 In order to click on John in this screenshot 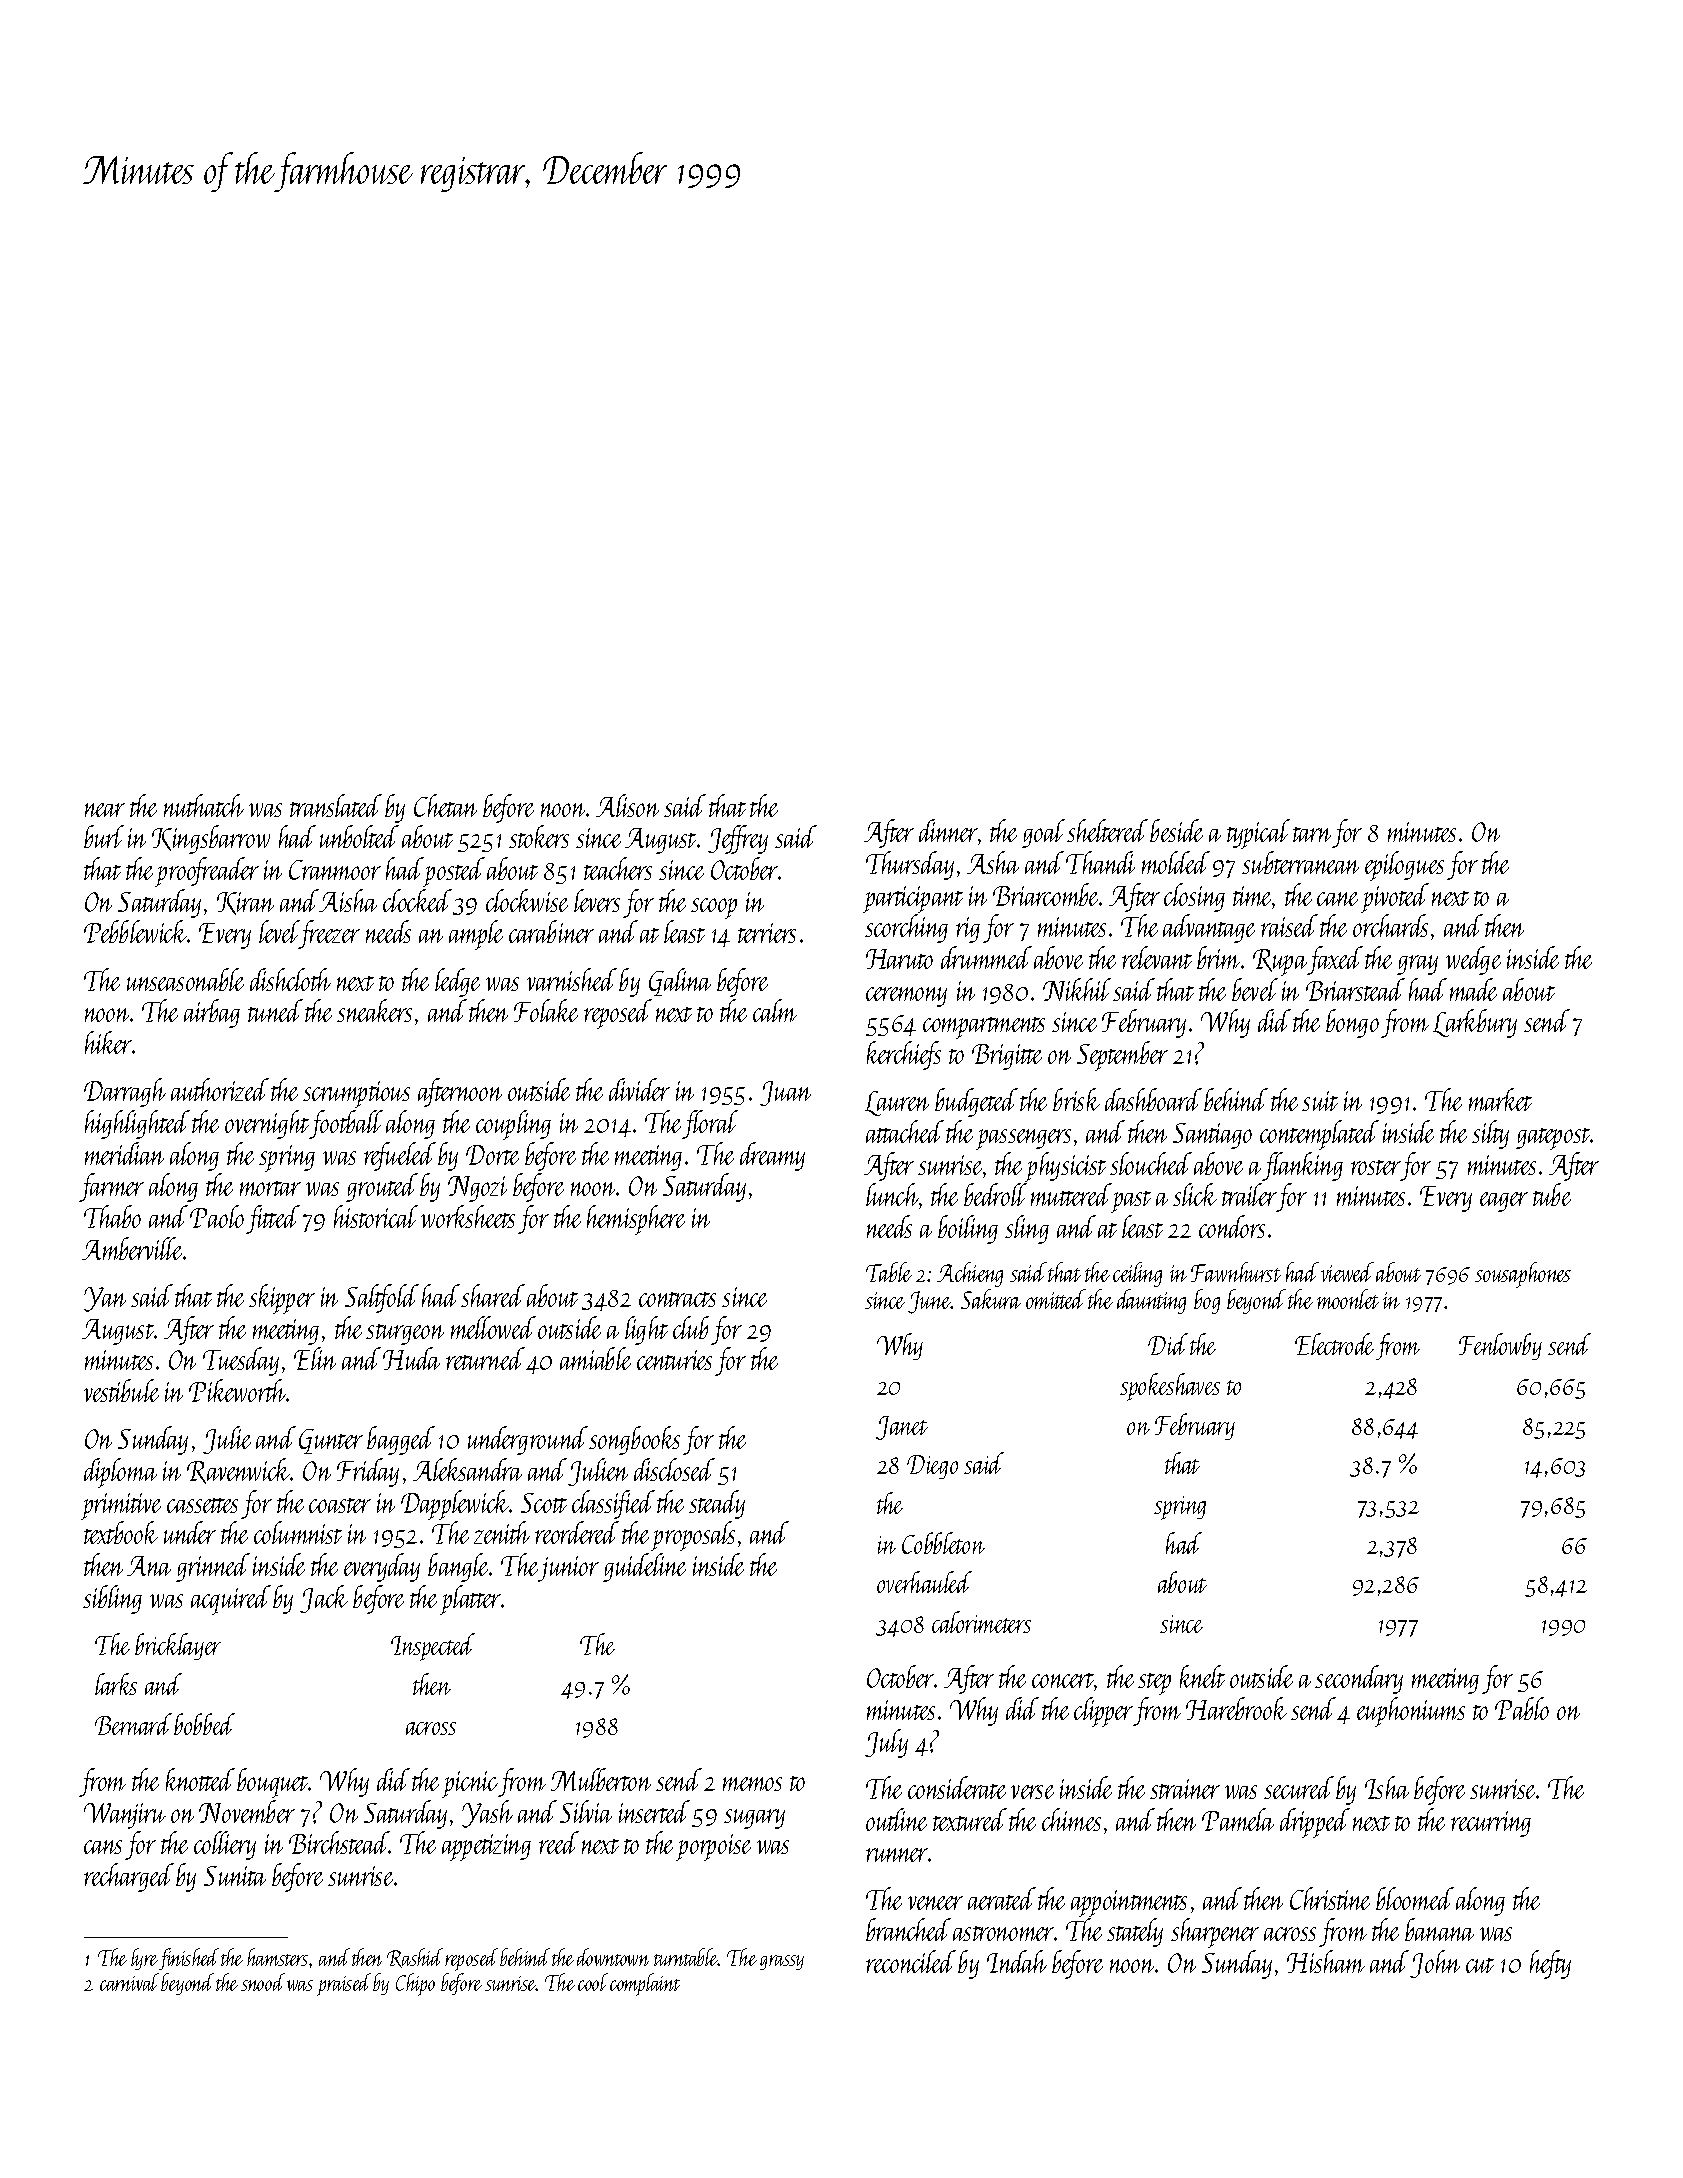, I will do `click(1435, 1964)`.
